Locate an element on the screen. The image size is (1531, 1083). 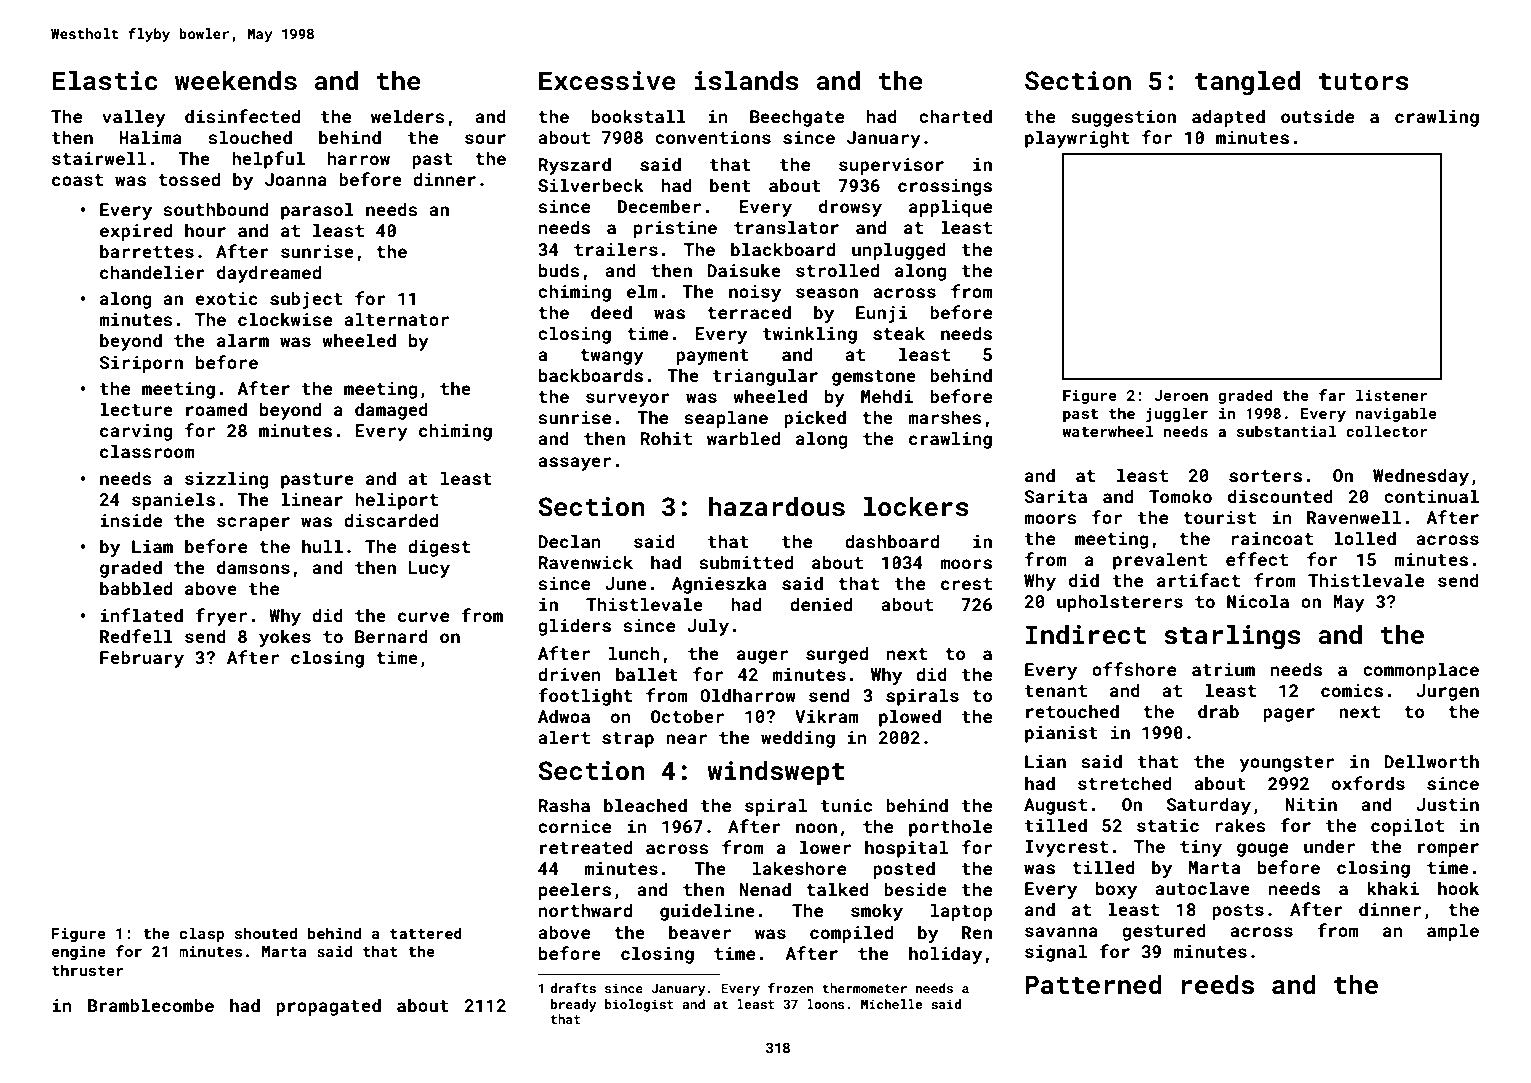
Bernard is located at coordinates (391, 636).
